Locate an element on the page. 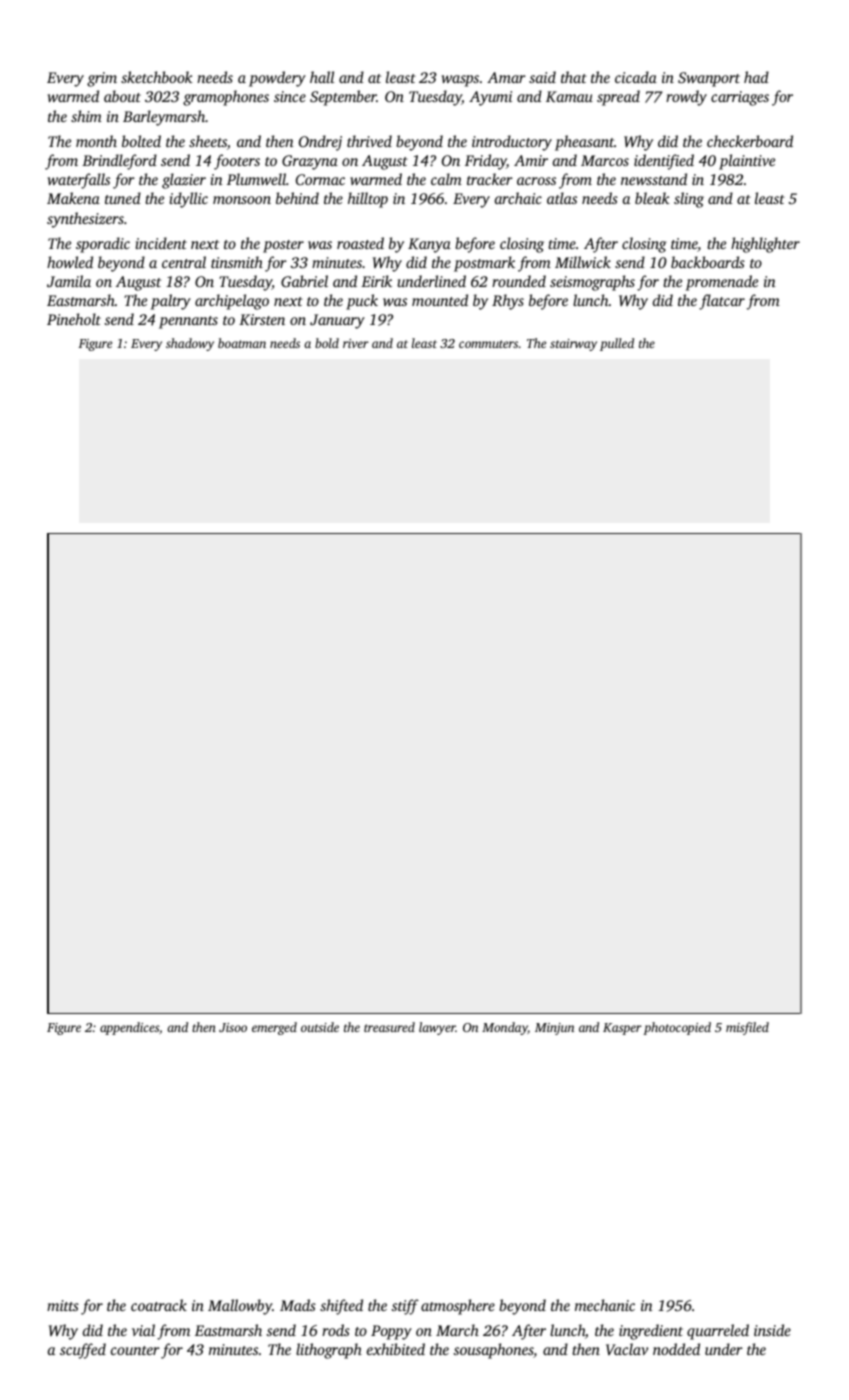 This document has width=849, height=1400. Millwick is located at coordinates (583, 262).
